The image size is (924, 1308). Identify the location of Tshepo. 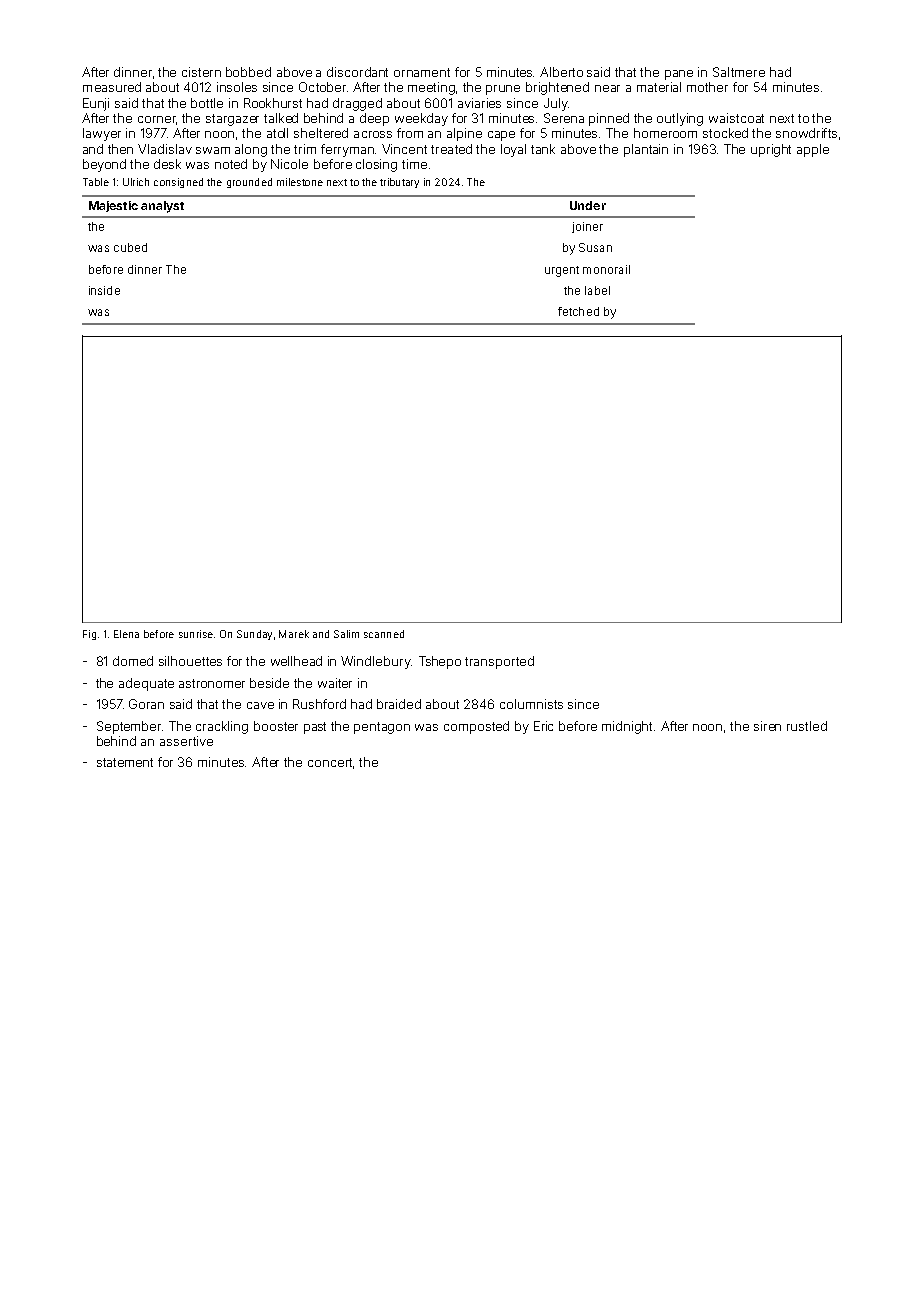
(440, 662).
